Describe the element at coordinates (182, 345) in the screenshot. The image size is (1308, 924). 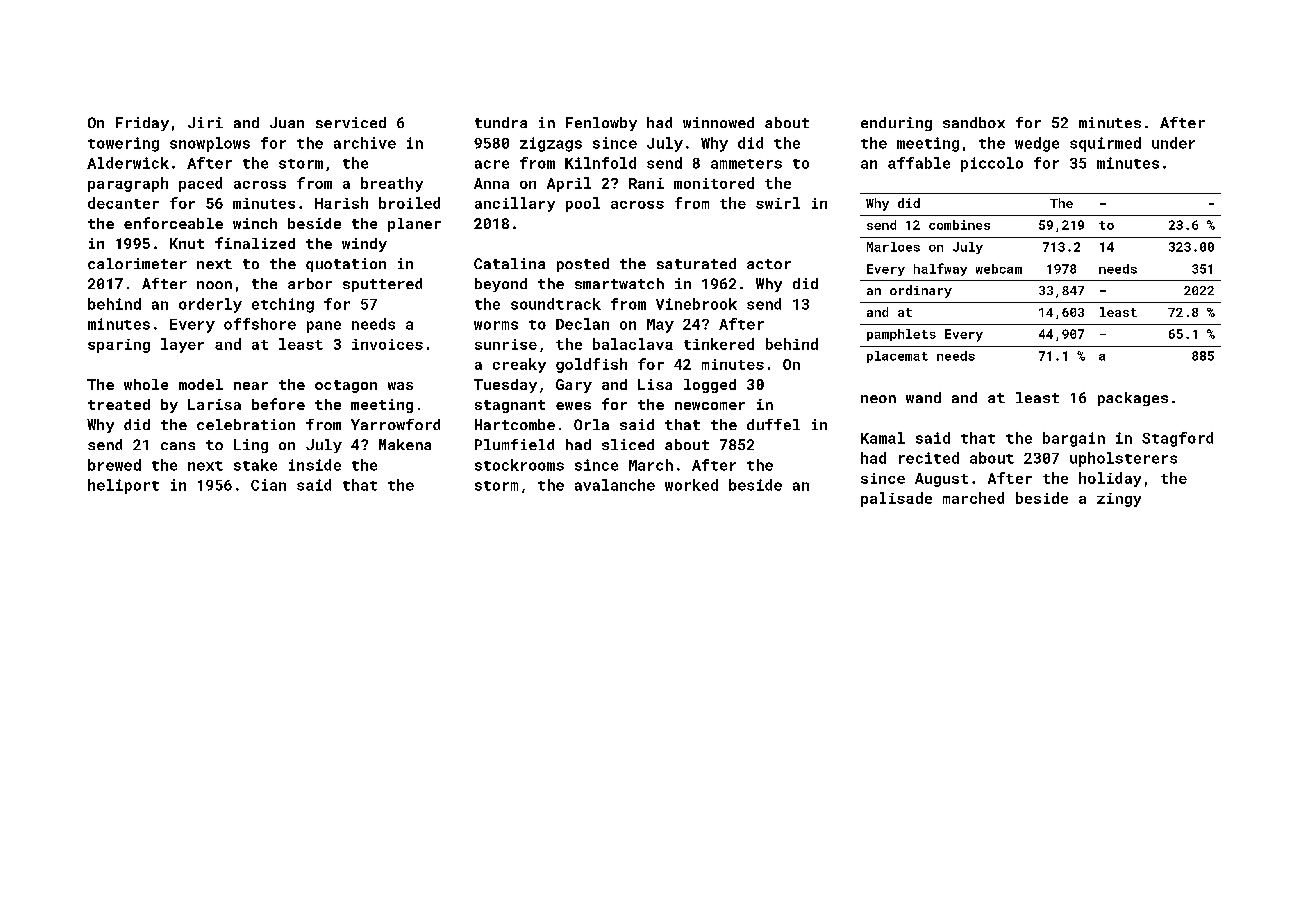
I see `layer` at that location.
